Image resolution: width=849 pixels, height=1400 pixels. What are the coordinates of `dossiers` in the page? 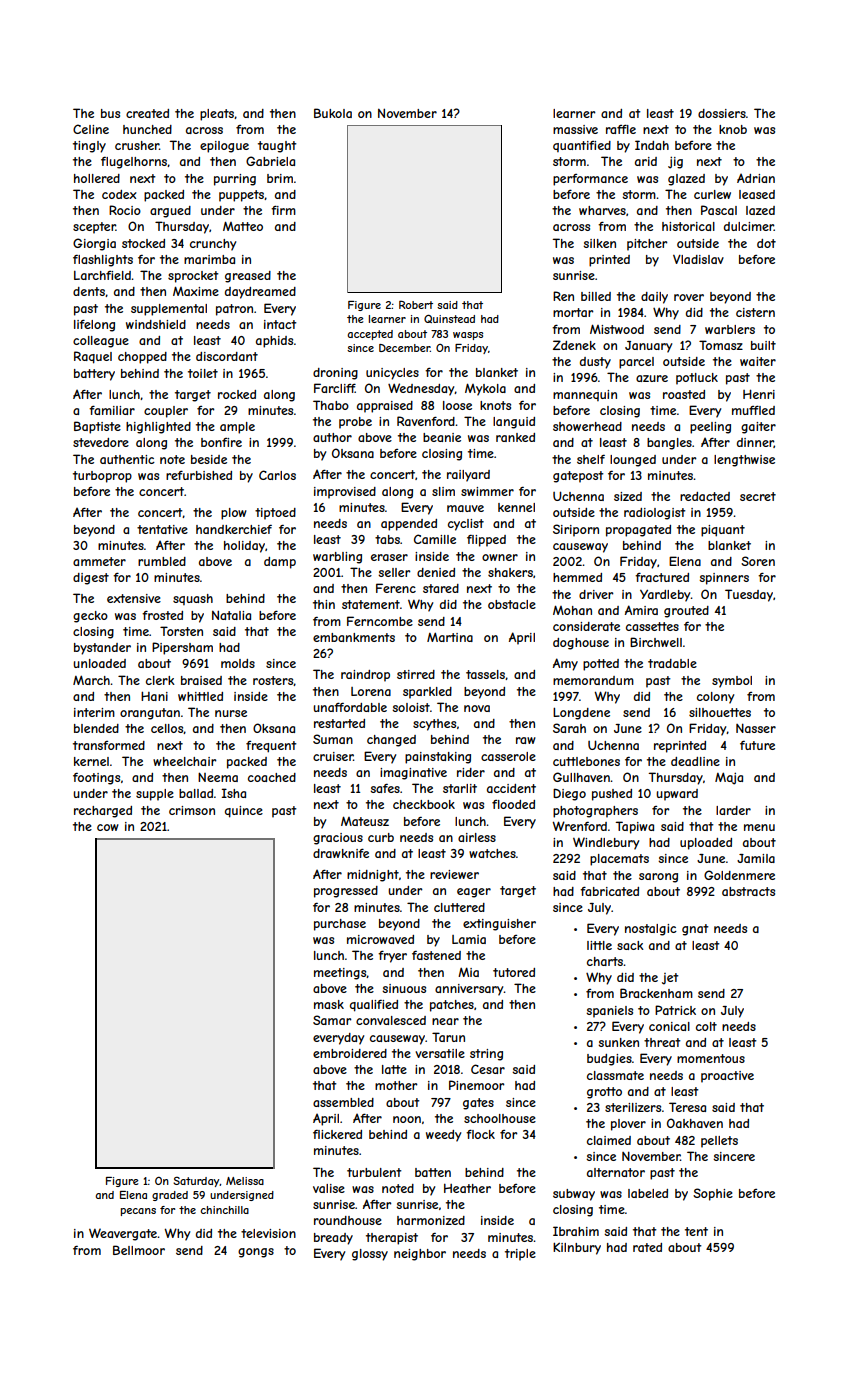 It's located at (722, 113).
